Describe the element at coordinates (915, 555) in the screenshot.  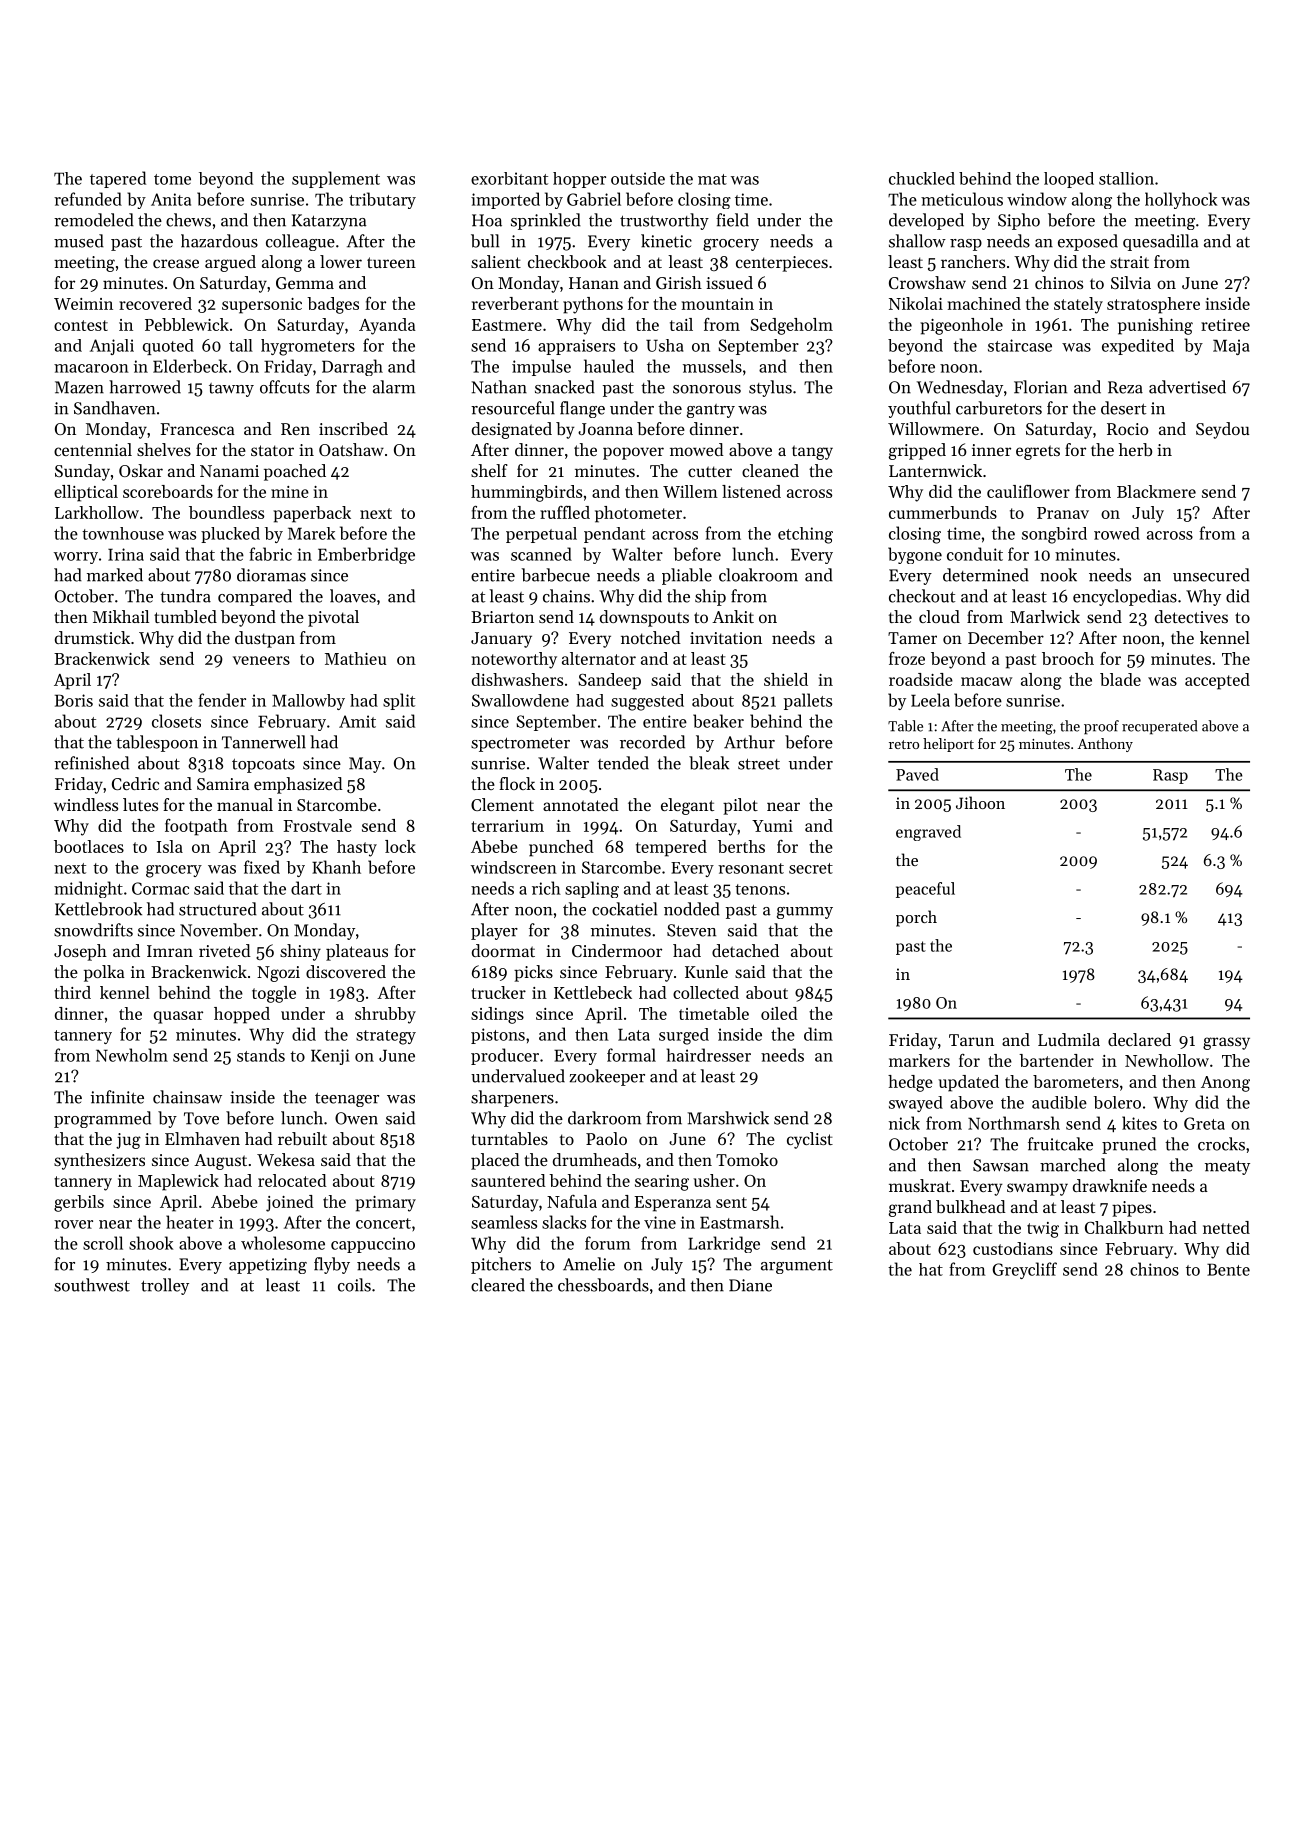
I see `bygone` at that location.
